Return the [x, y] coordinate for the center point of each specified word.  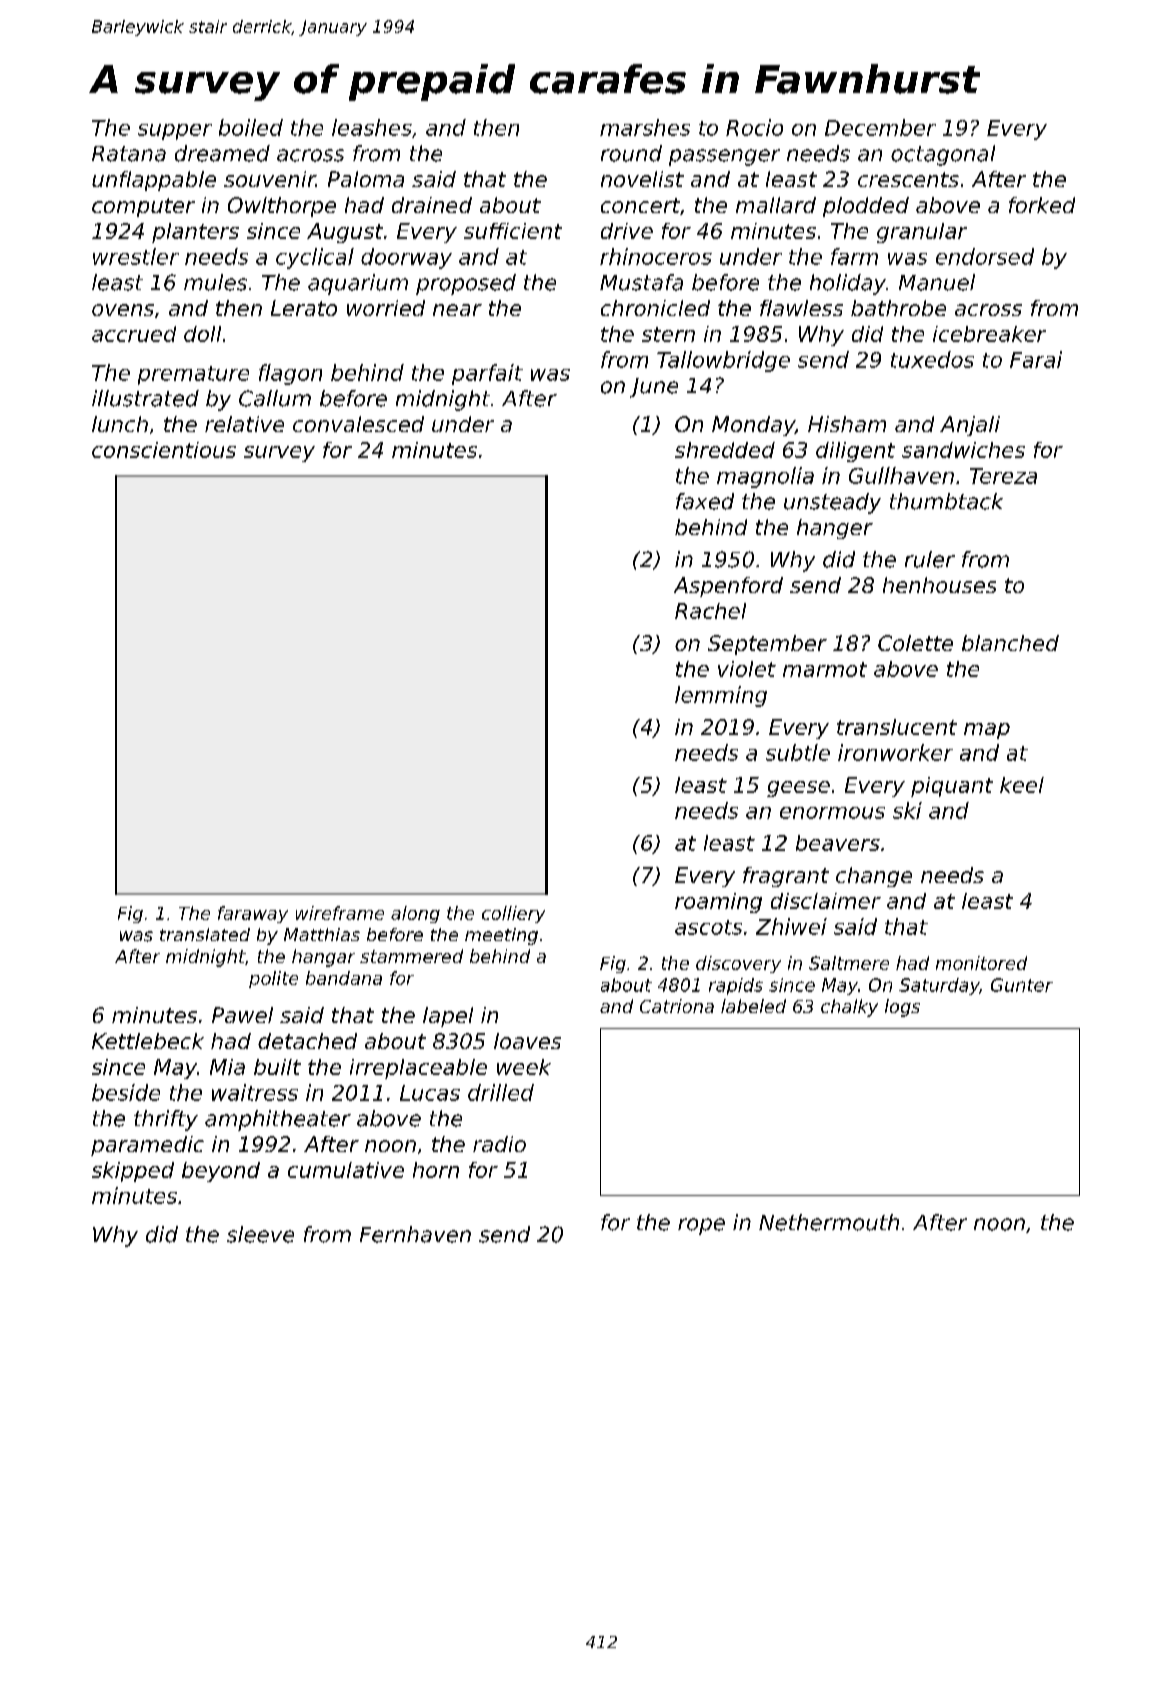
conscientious [164, 450]
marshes [645, 127]
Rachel [710, 611]
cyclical [315, 258]
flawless [801, 308]
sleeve [260, 1234]
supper [175, 132]
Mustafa [641, 282]
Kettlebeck [148, 1041]
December [880, 127]
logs [902, 1008]
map [987, 731]
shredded [725, 450]
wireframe [340, 913]
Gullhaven [901, 475]
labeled [753, 1006]
